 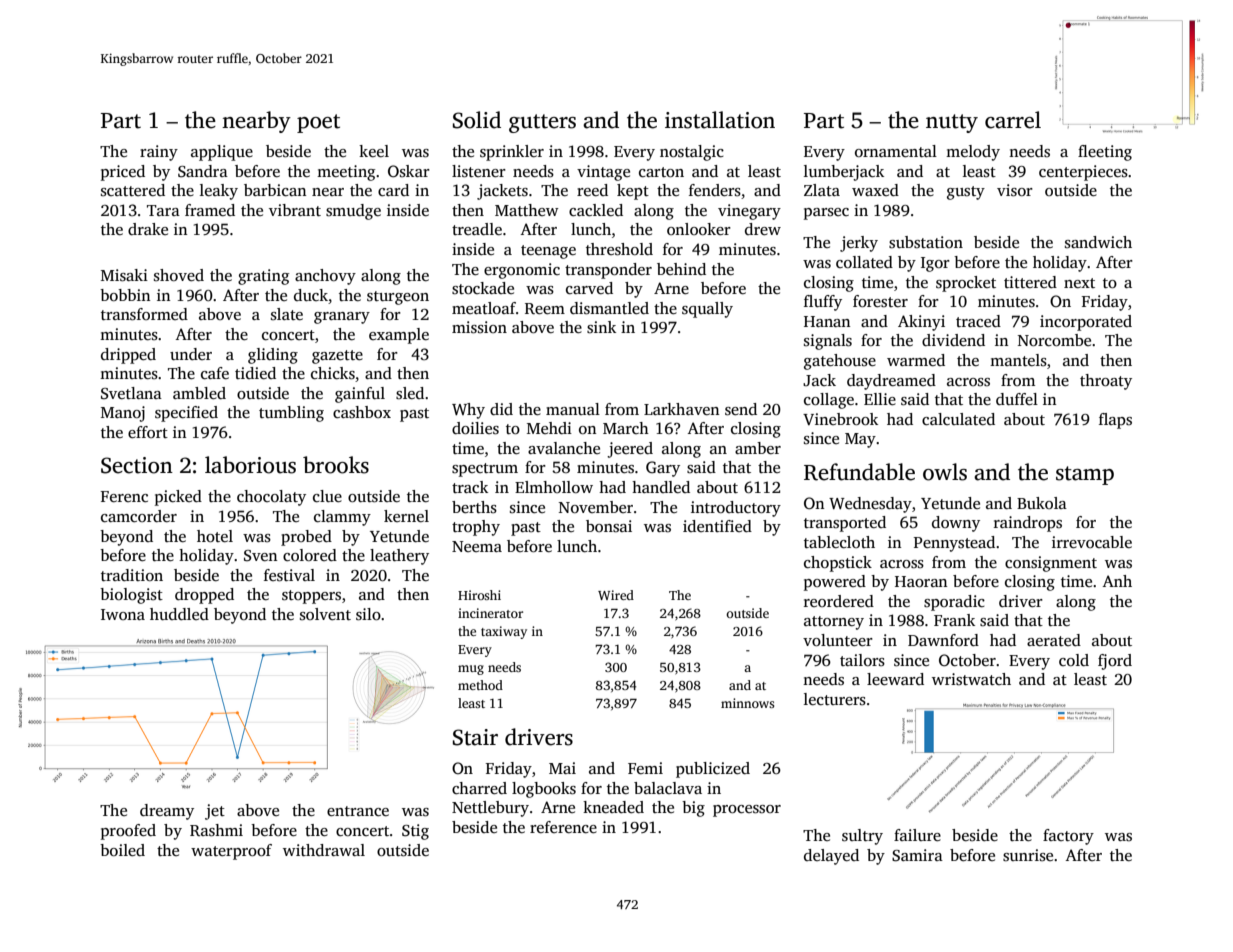 What do you see at coordinates (1013, 120) in the screenshot?
I see `carrel` at bounding box center [1013, 120].
